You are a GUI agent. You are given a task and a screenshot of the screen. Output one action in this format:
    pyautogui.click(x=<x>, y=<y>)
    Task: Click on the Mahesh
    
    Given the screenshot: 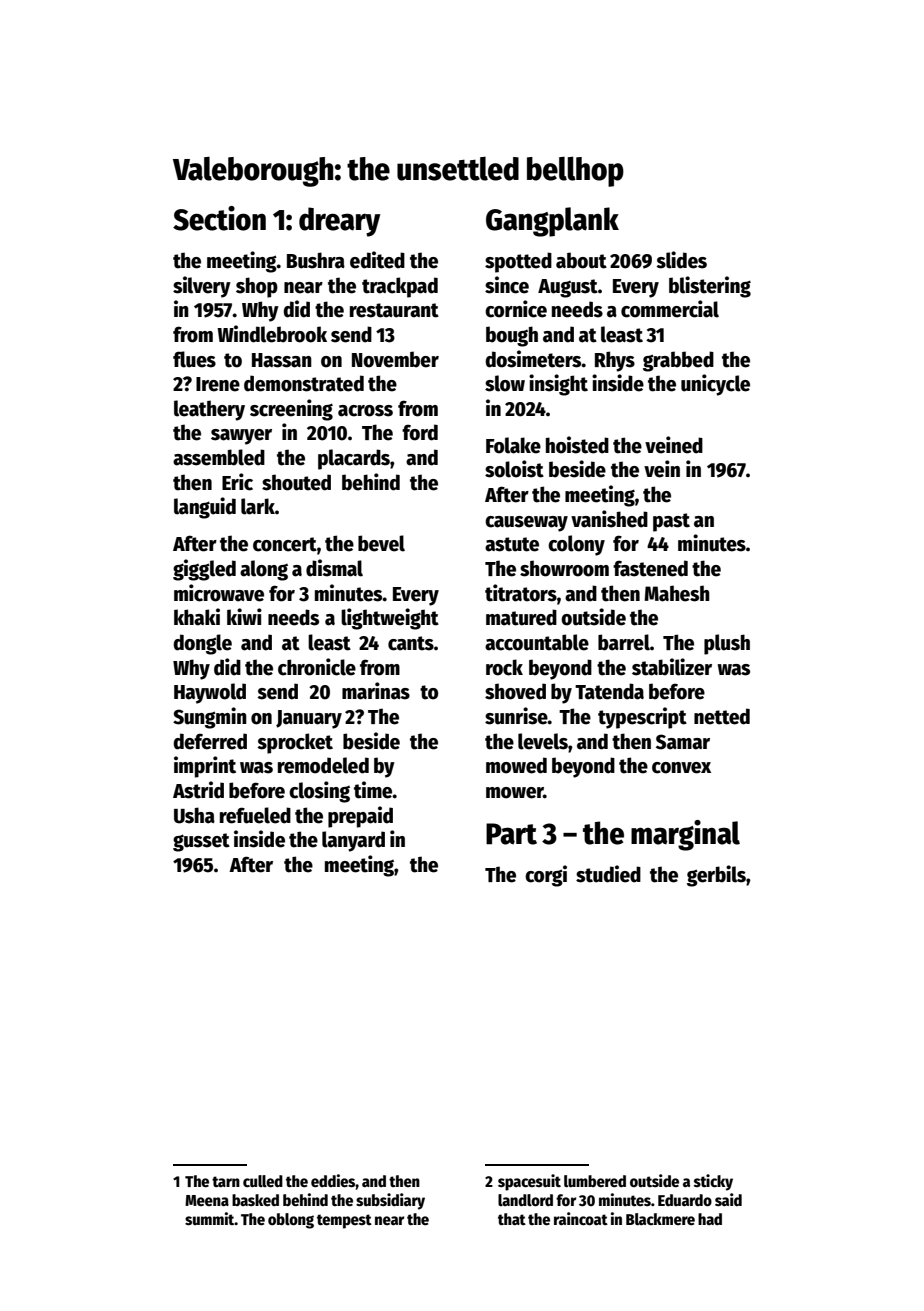 What is the action you would take?
    pyautogui.click(x=677, y=593)
